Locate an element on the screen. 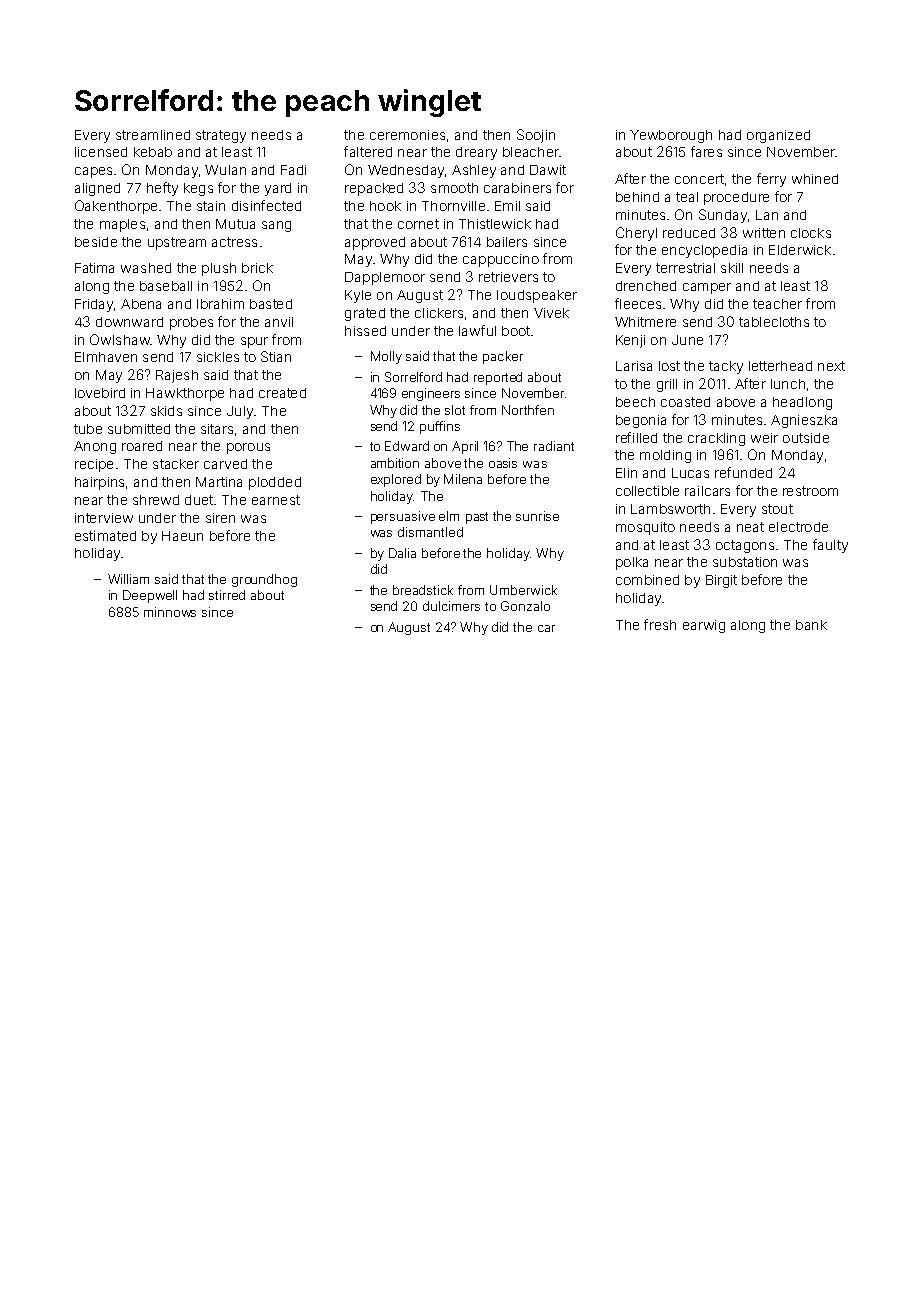  minnows is located at coordinates (170, 612).
